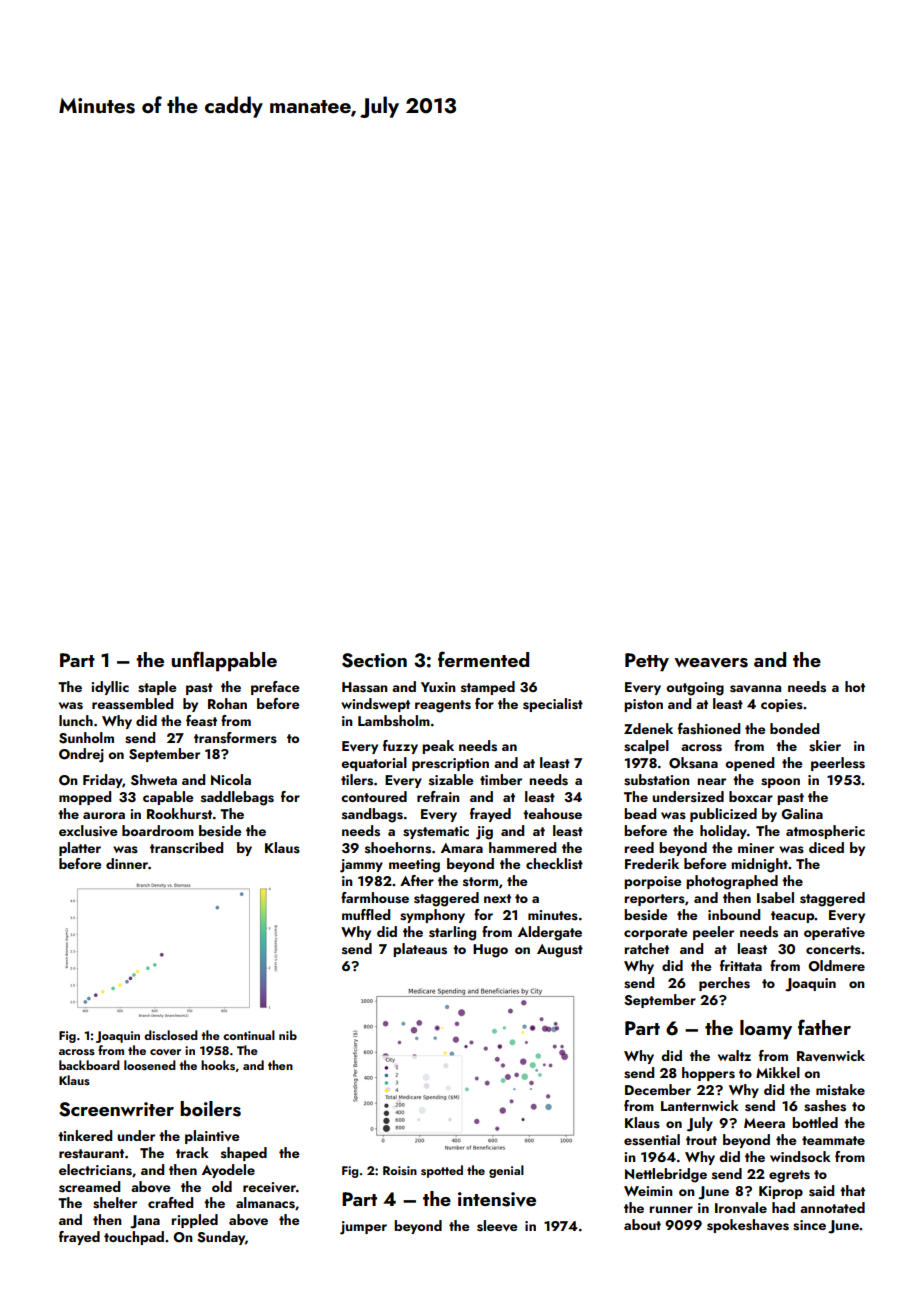  I want to click on fermented, so click(483, 659).
